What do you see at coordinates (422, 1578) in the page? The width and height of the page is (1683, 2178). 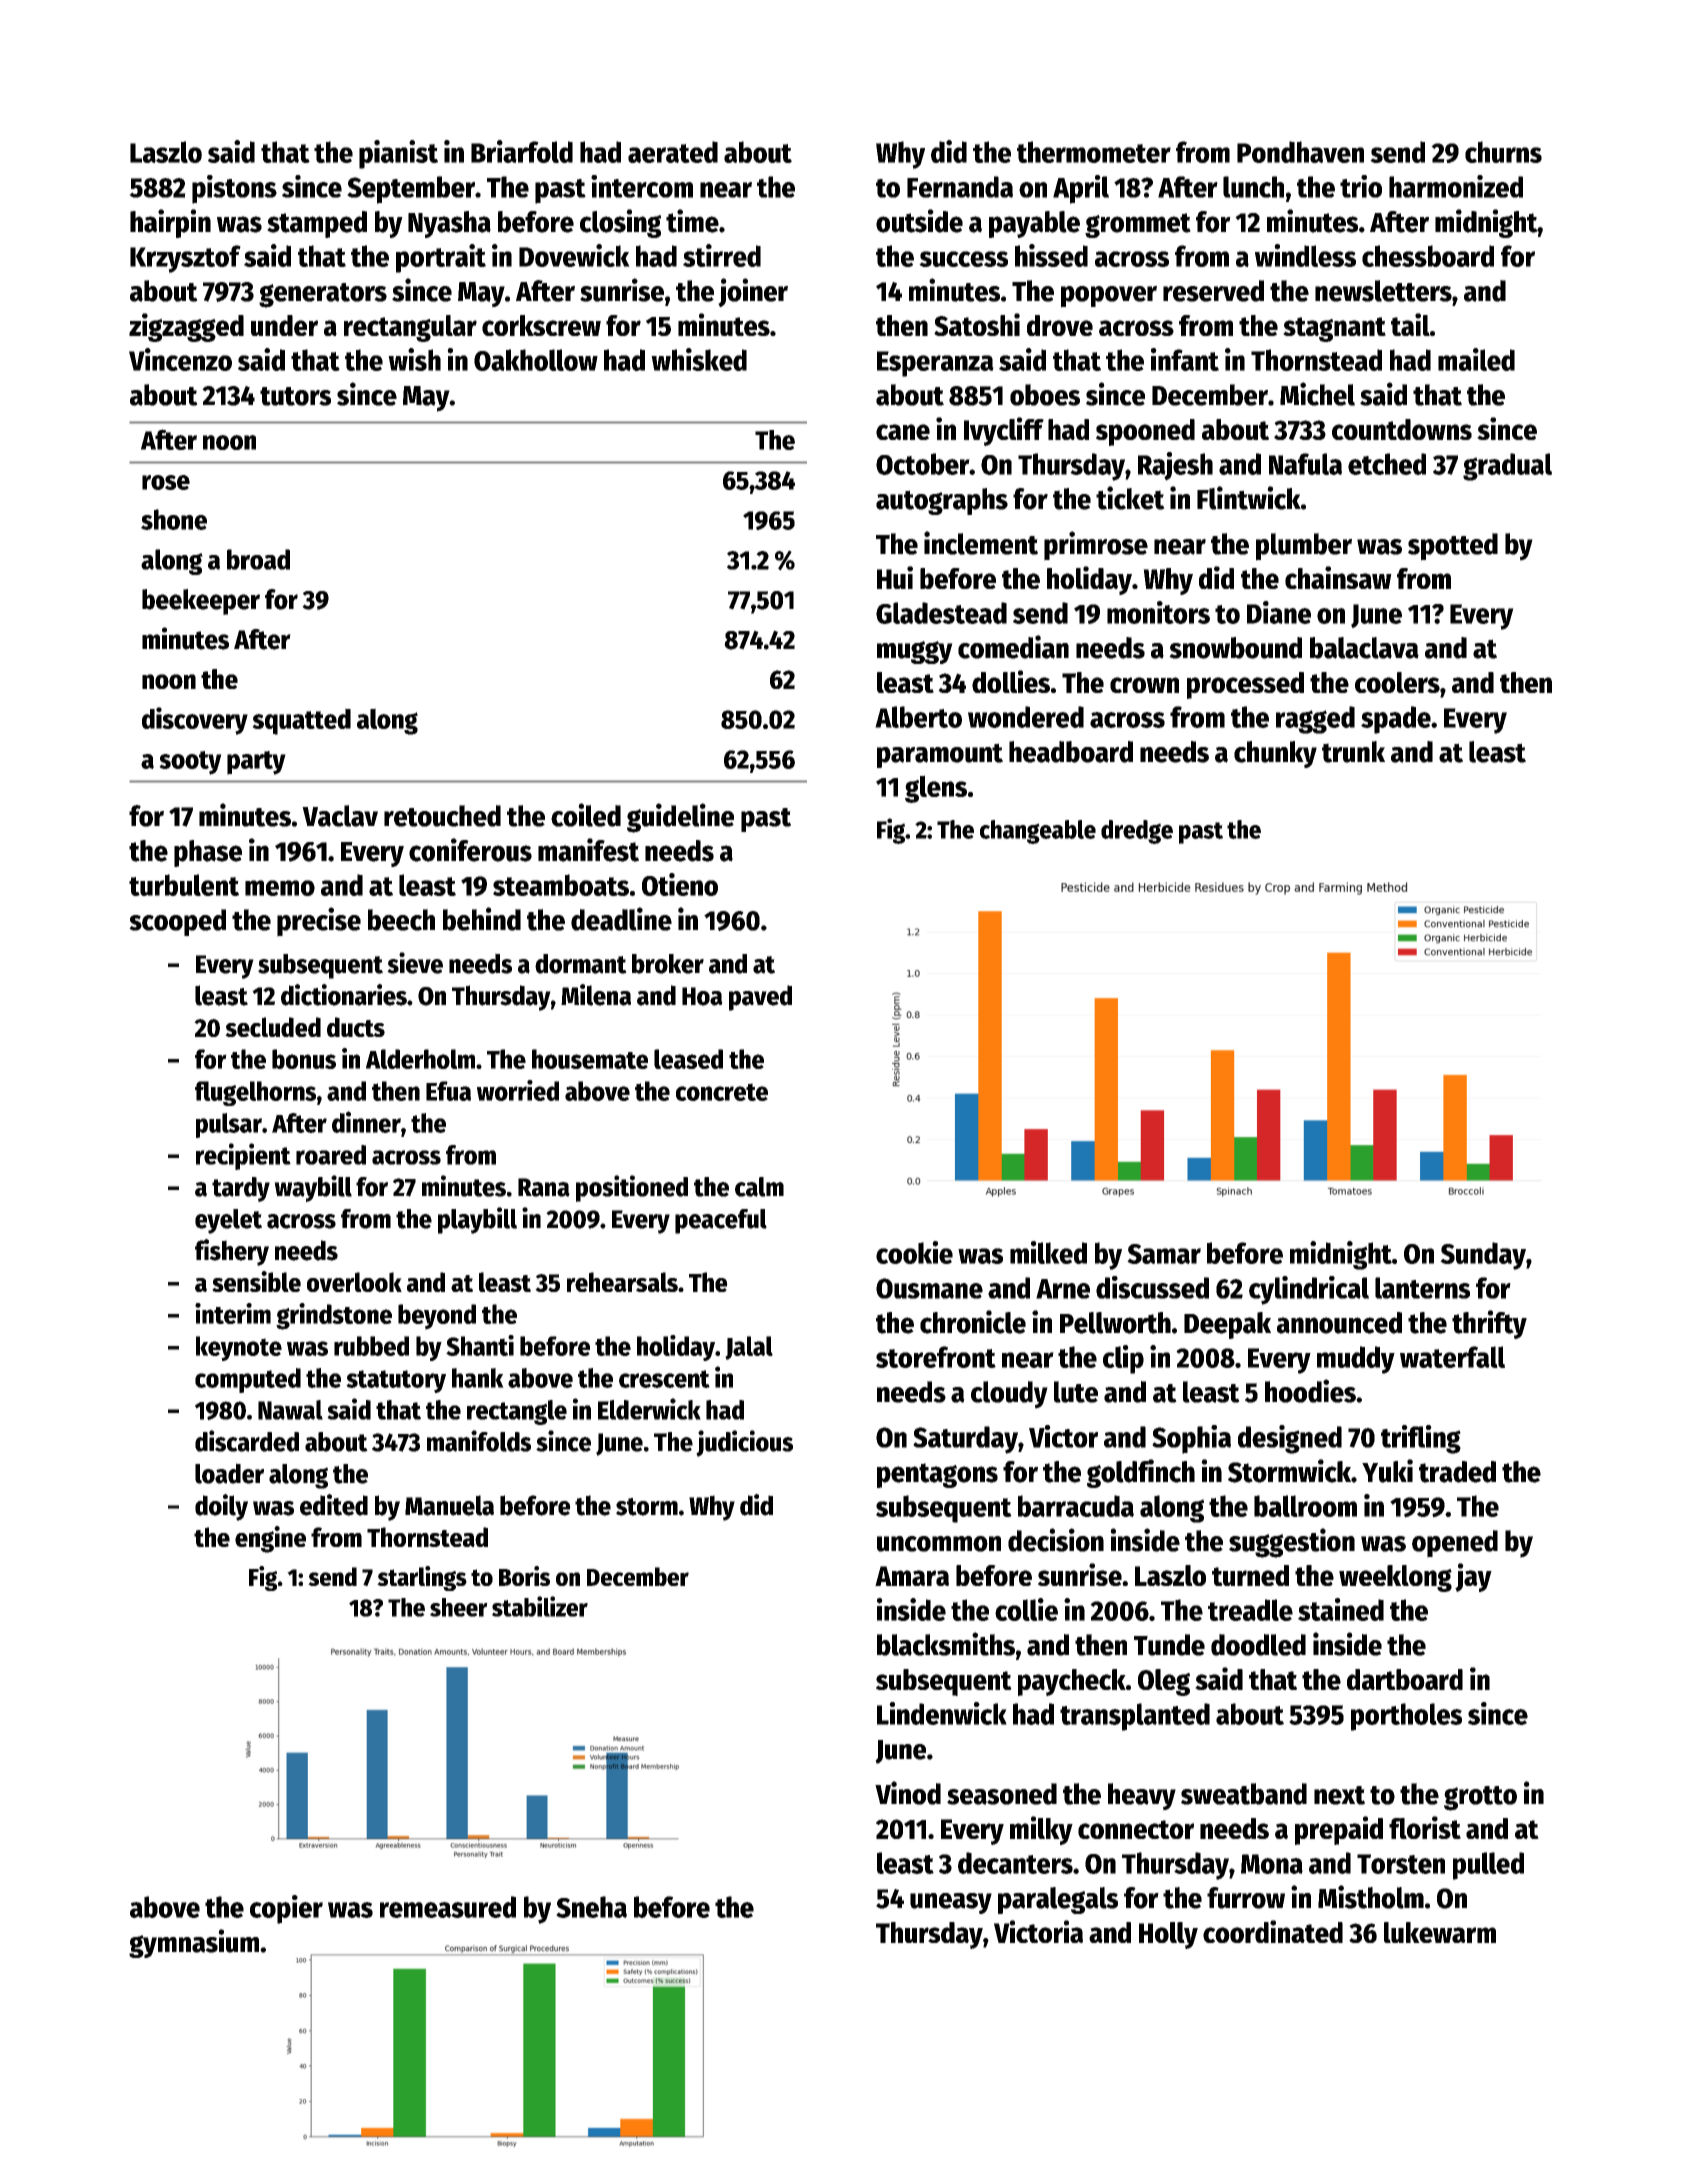 I see `starlings` at bounding box center [422, 1578].
